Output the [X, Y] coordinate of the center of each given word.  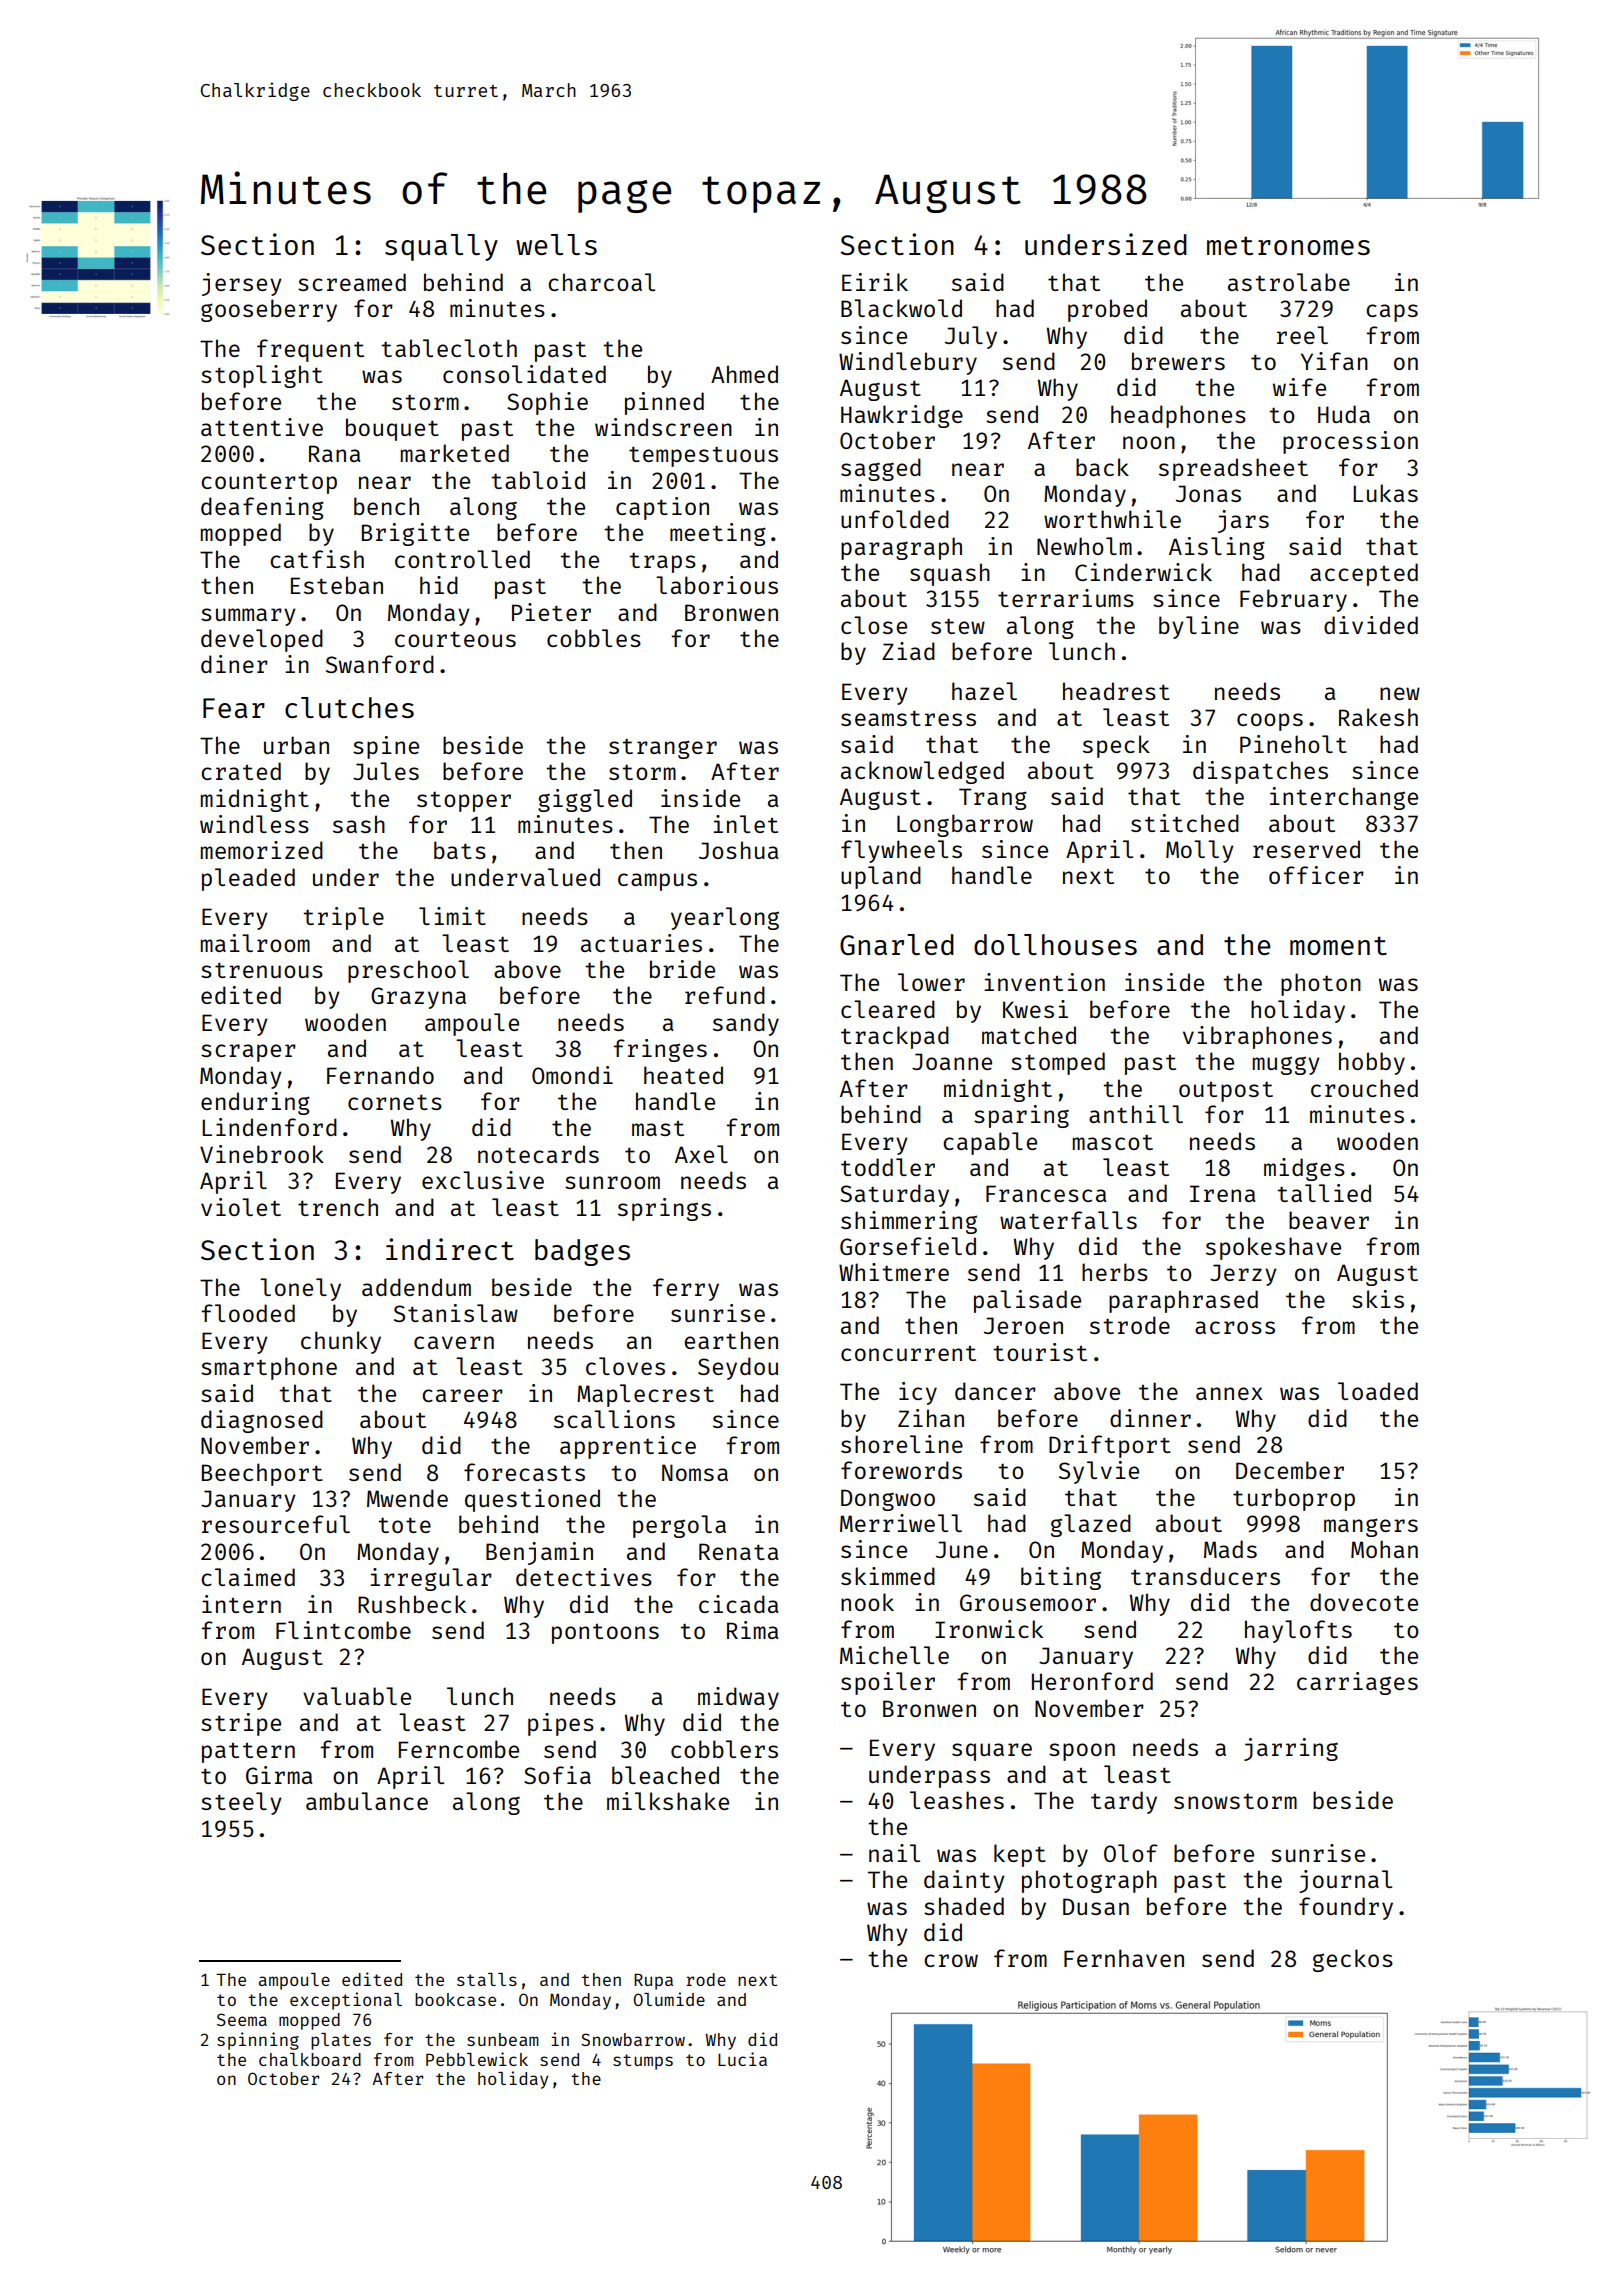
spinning [258, 2041]
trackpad [895, 1037]
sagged [881, 469]
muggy [1286, 1065]
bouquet [392, 429]
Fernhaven [1124, 1958]
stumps [643, 2062]
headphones [1178, 416]
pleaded [248, 879]
